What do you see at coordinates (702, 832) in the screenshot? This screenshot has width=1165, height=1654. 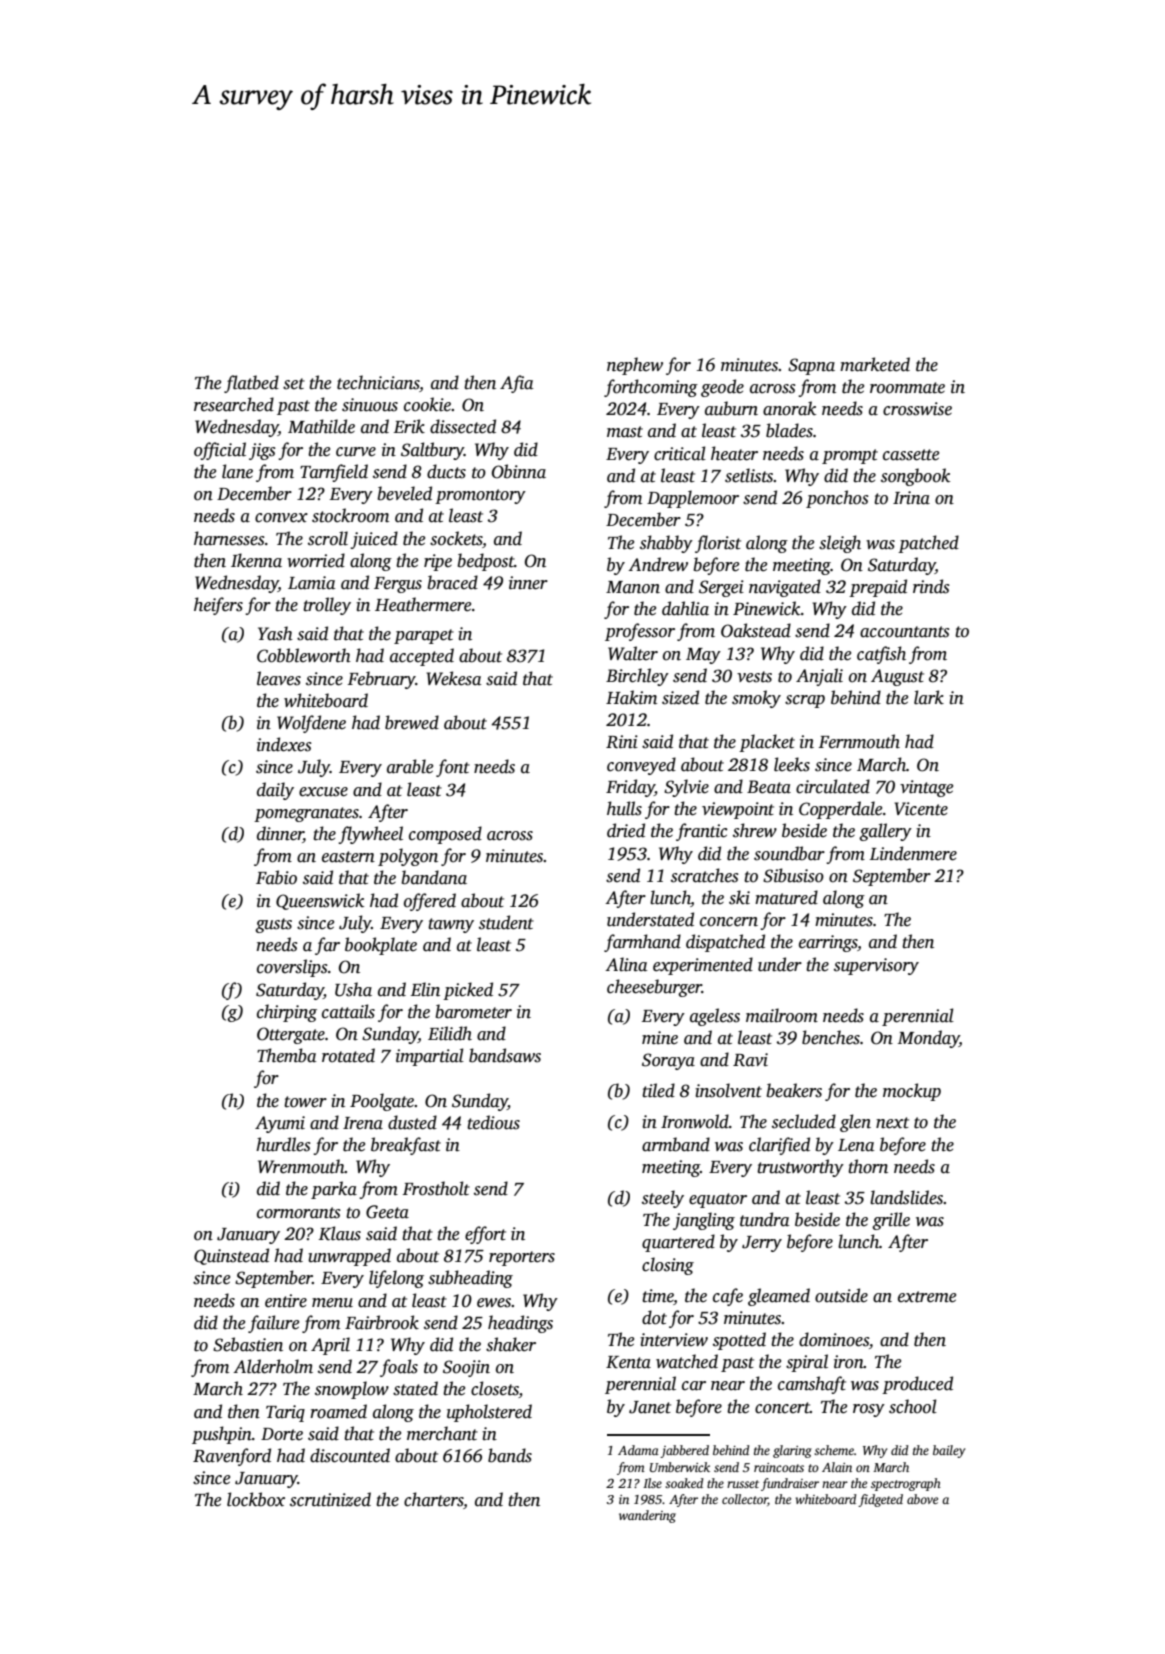 I see `frantic` at bounding box center [702, 832].
